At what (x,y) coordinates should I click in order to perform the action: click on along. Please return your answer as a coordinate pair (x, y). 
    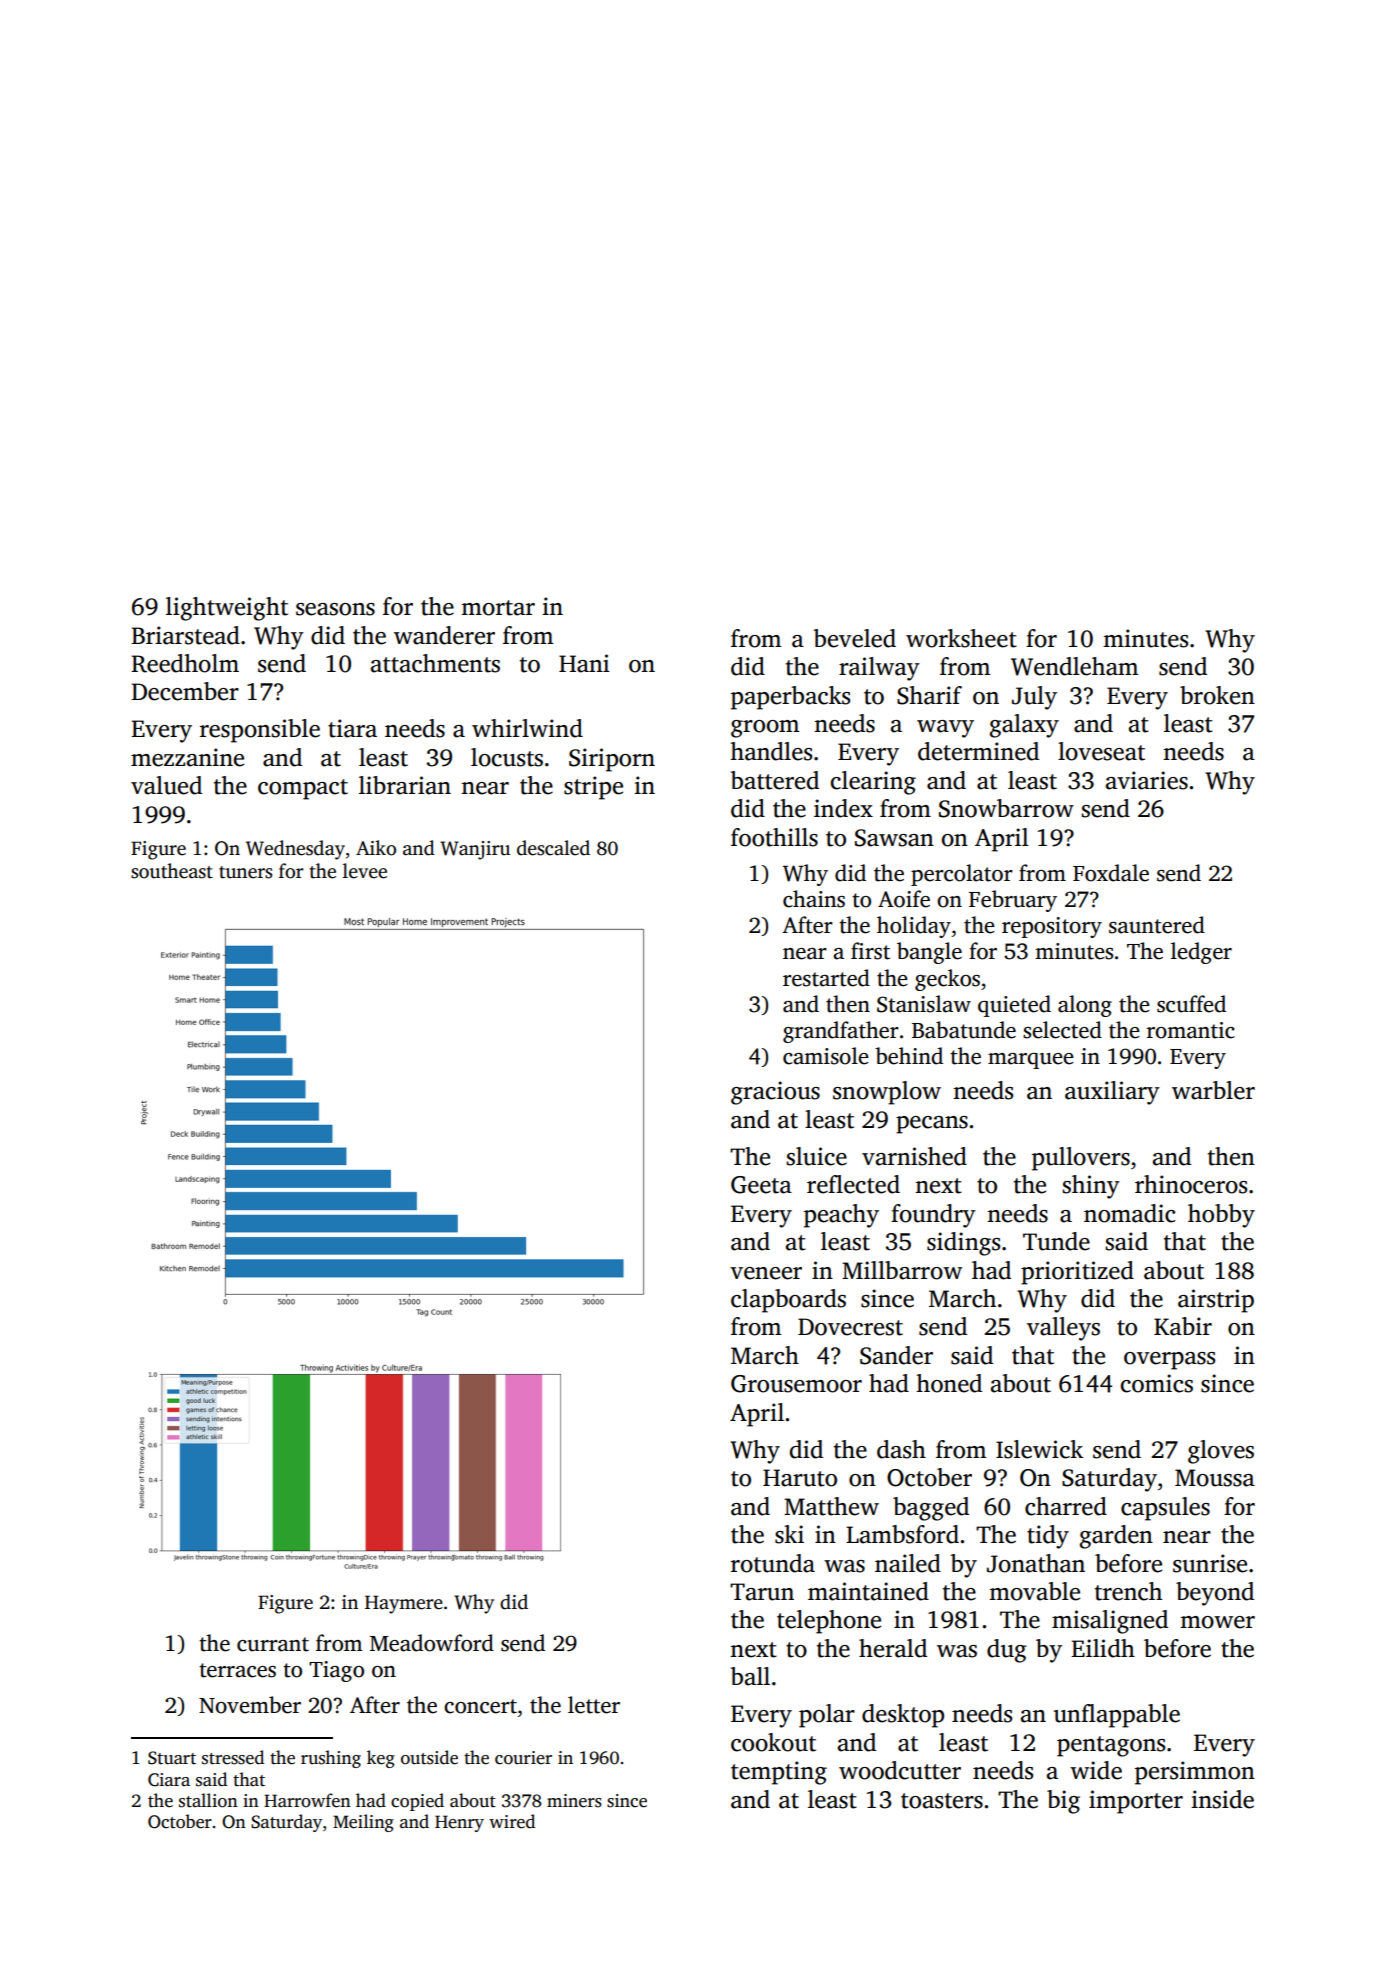
    Looking at the image, I should click on (1085, 1006).
